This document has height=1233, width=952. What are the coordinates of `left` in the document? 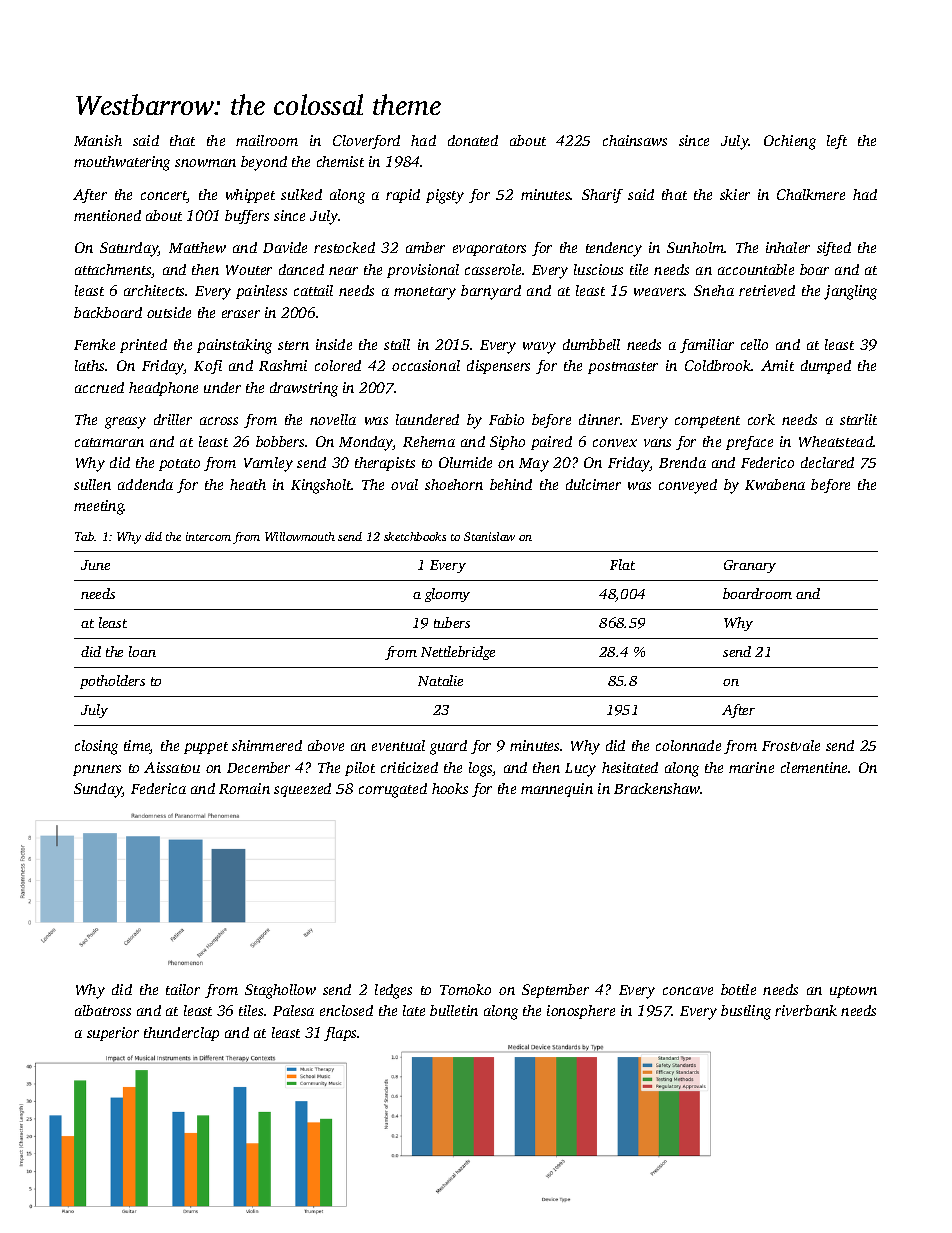 It's located at (837, 142).
